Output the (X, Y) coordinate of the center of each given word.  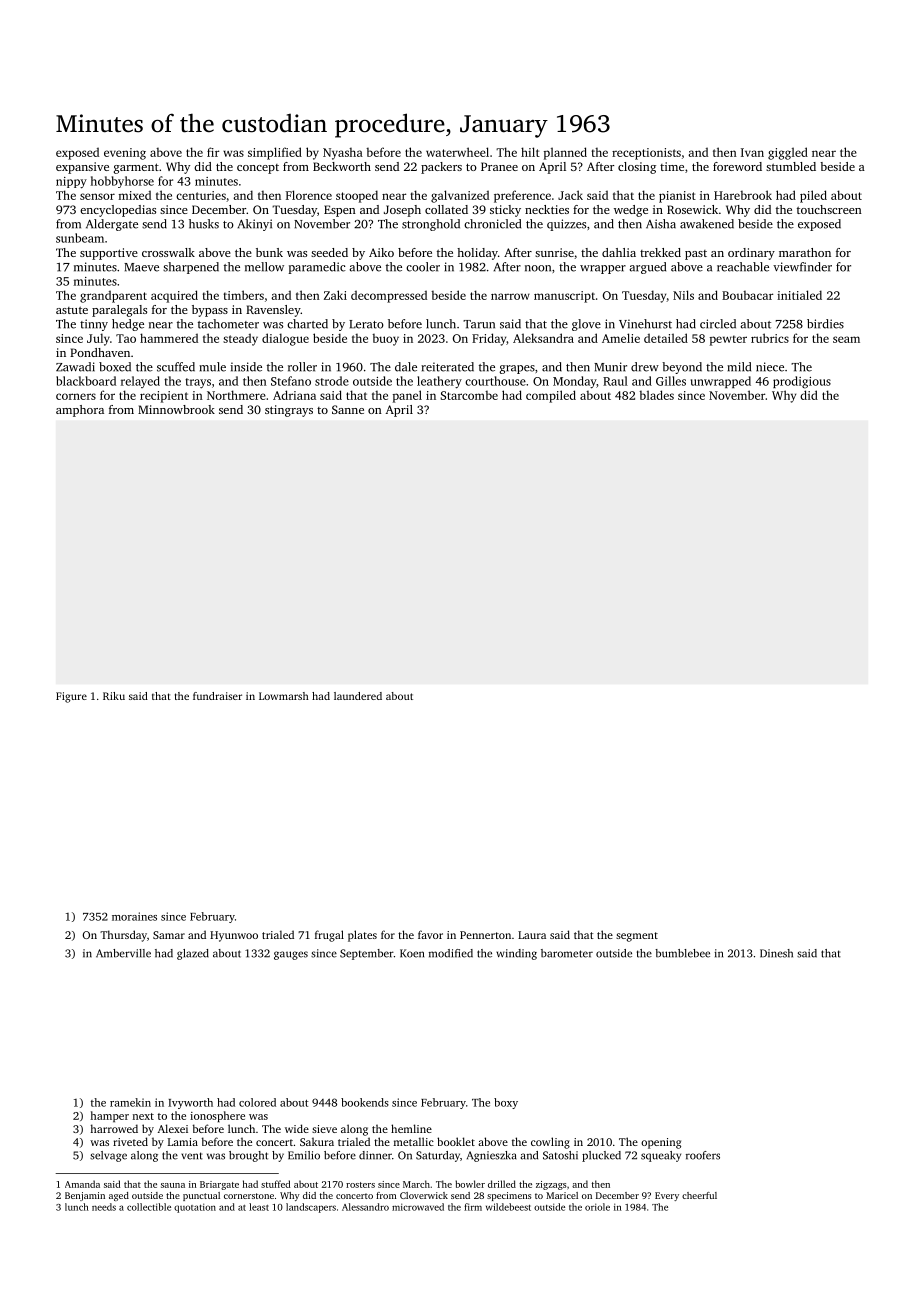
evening (125, 154)
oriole (597, 1207)
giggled (788, 153)
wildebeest (508, 1207)
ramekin (130, 1102)
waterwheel (457, 152)
